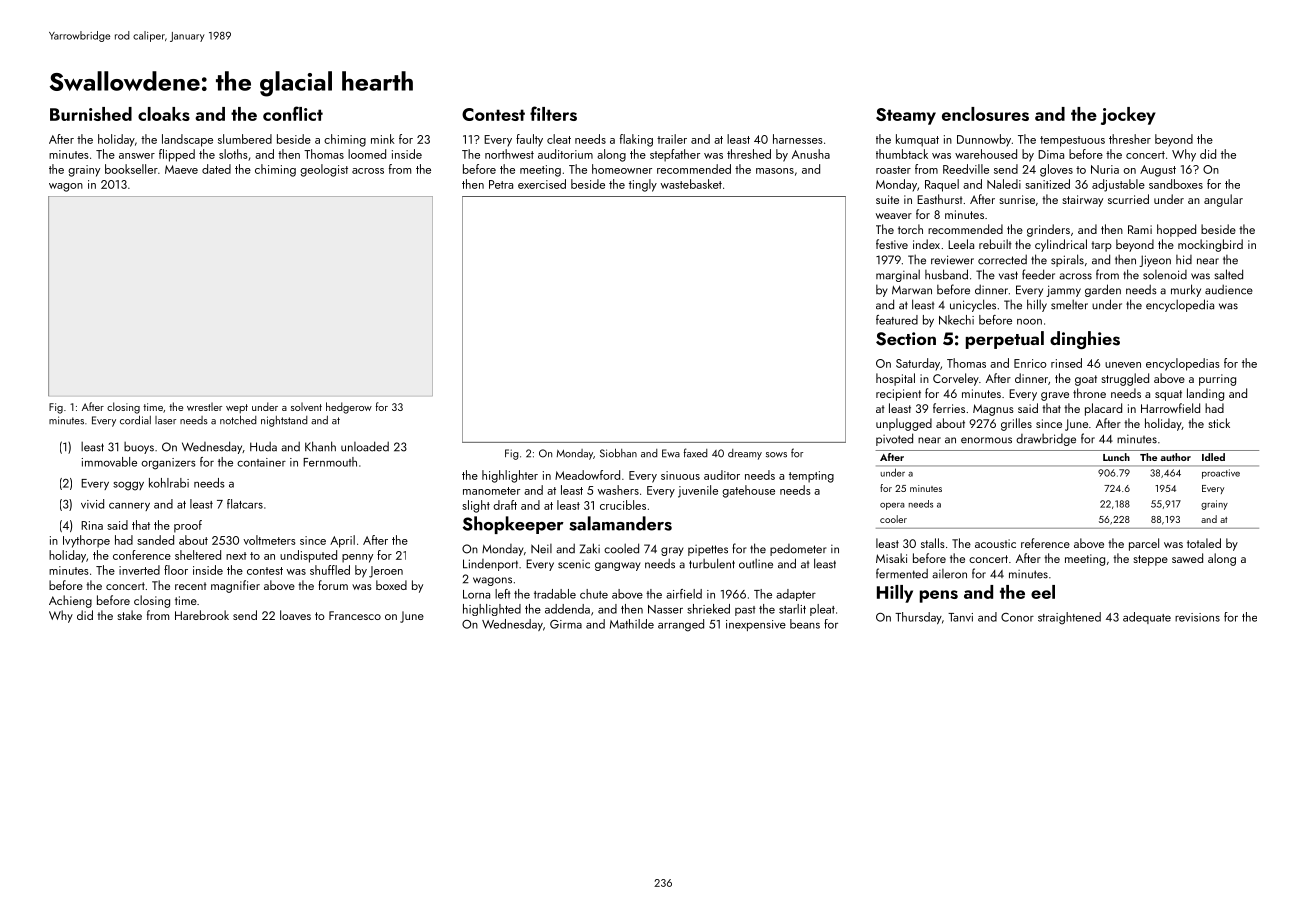  What do you see at coordinates (306, 406) in the document?
I see `solvent` at bounding box center [306, 406].
